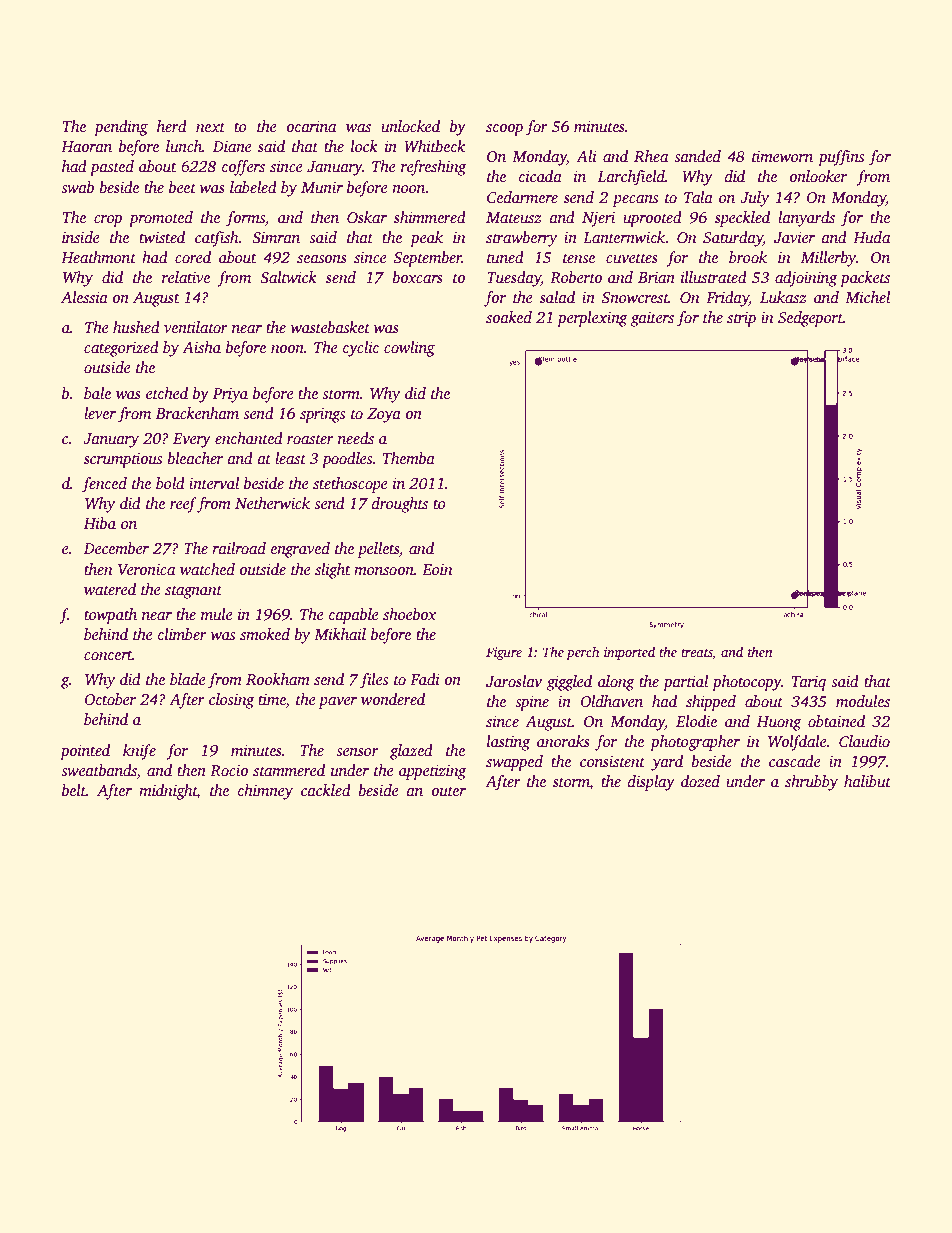 This image has height=1233, width=952. I want to click on Themba, so click(409, 458).
